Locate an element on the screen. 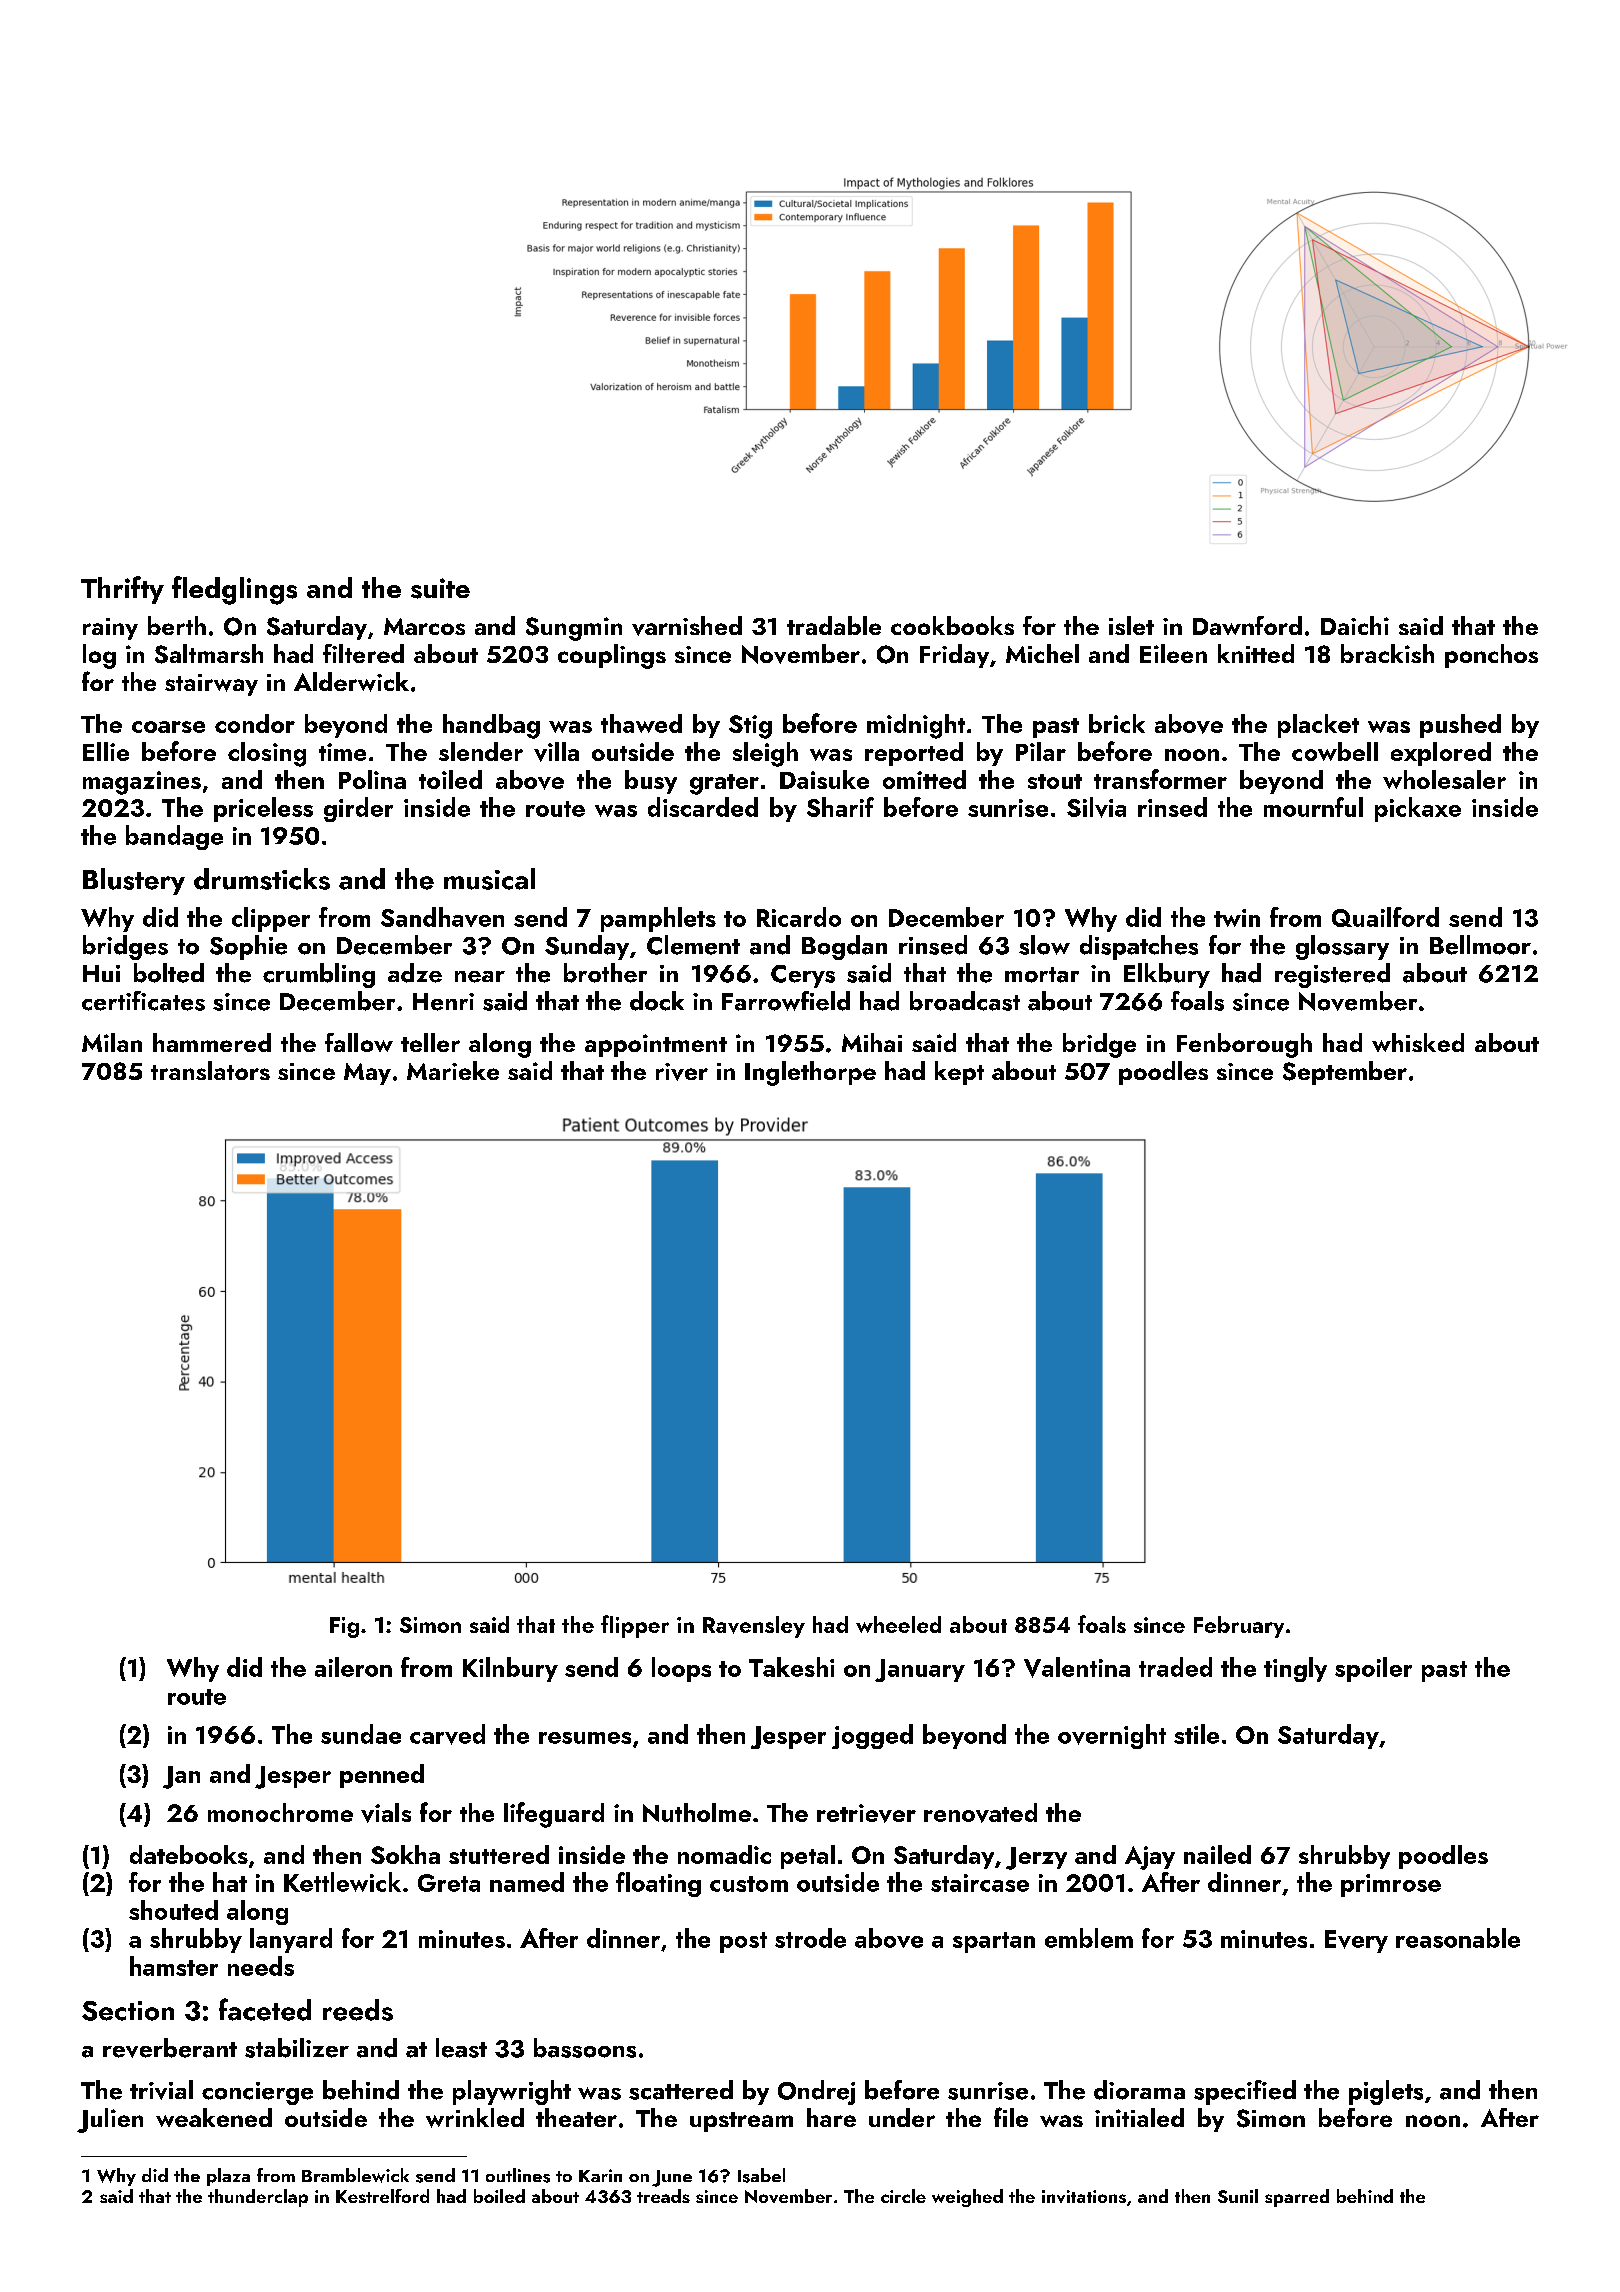 This screenshot has width=1620, height=2292. brother is located at coordinates (605, 973).
